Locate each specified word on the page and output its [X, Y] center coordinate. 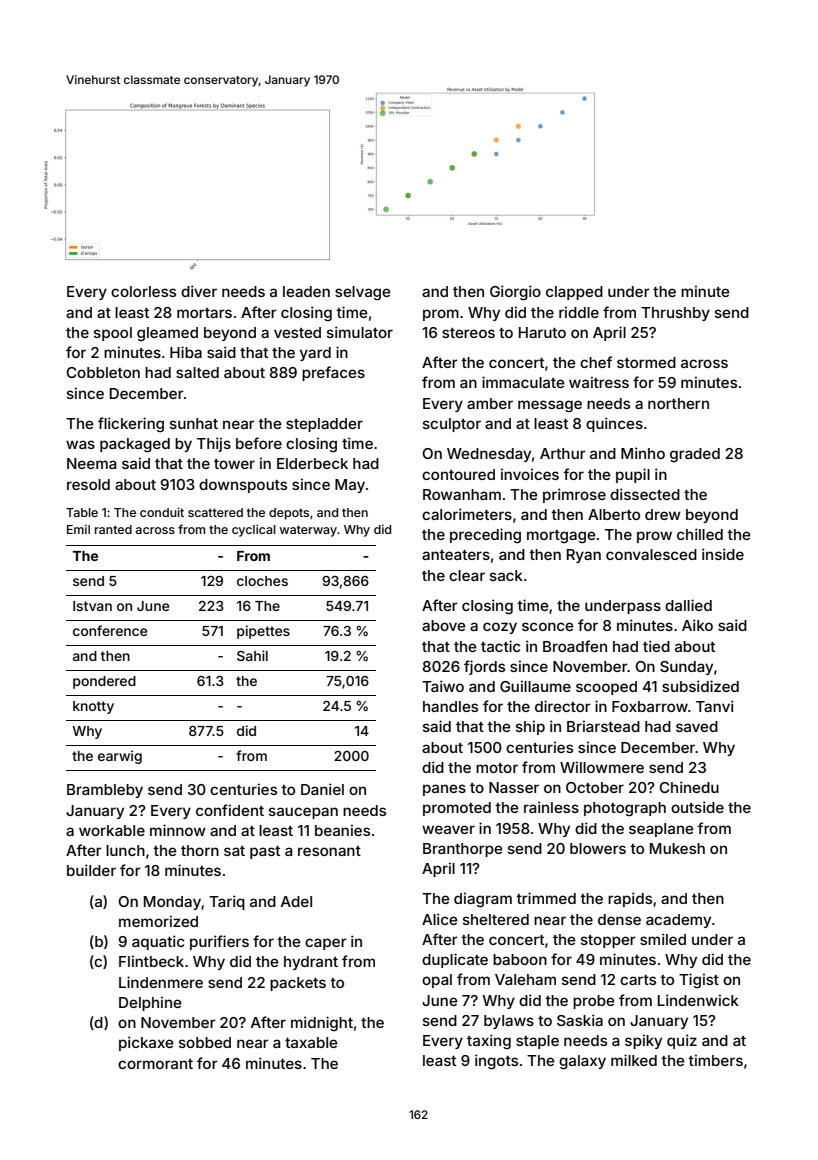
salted [197, 372]
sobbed [205, 1042]
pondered [104, 682]
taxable [311, 1042]
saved [697, 726]
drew [663, 514]
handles [450, 706]
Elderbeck [312, 463]
